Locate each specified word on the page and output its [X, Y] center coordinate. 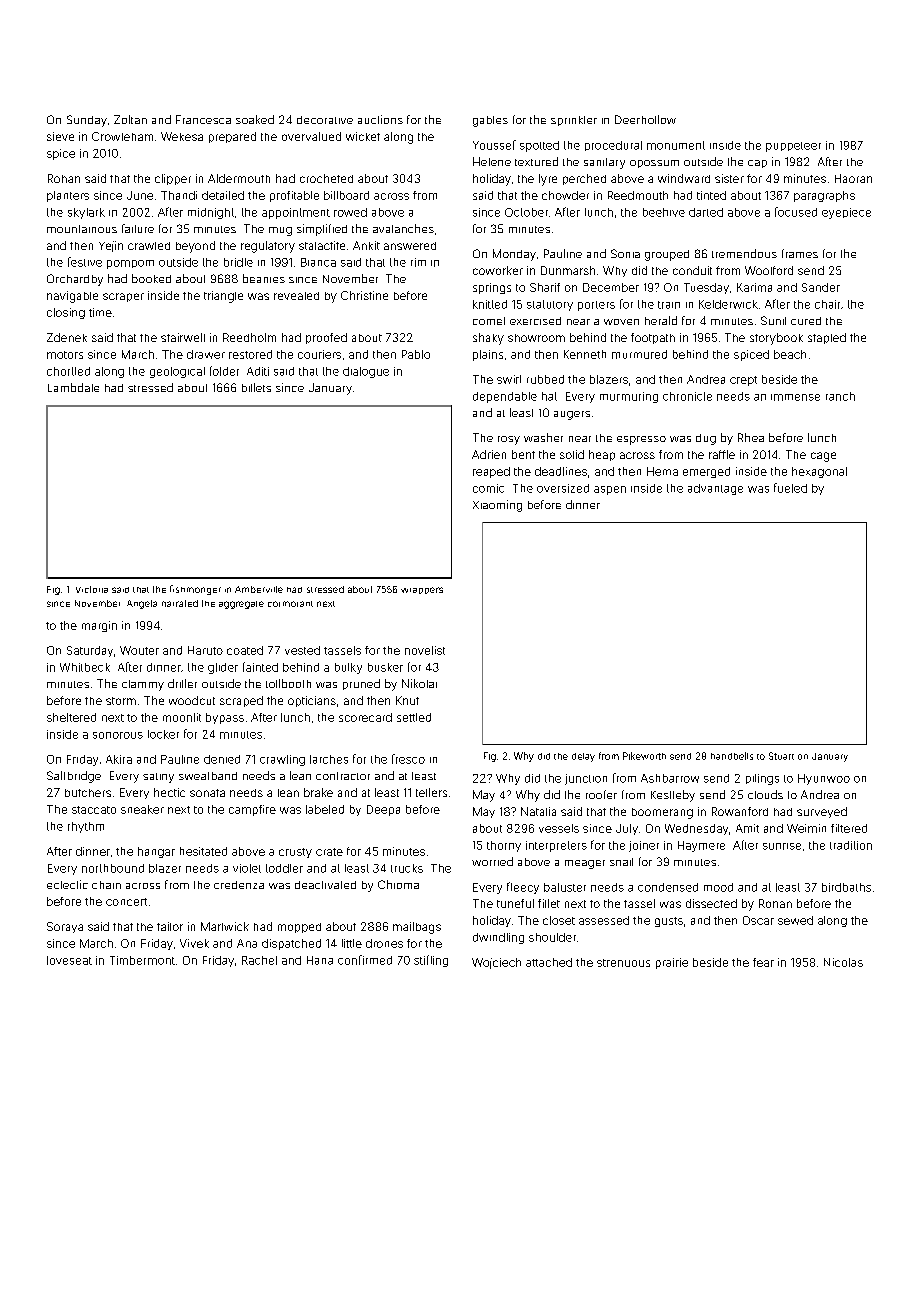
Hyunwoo [824, 779]
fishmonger [195, 590]
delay [583, 757]
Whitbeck [85, 667]
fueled [790, 488]
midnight [211, 213]
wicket [363, 136]
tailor [170, 926]
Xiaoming [497, 506]
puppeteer [793, 147]
